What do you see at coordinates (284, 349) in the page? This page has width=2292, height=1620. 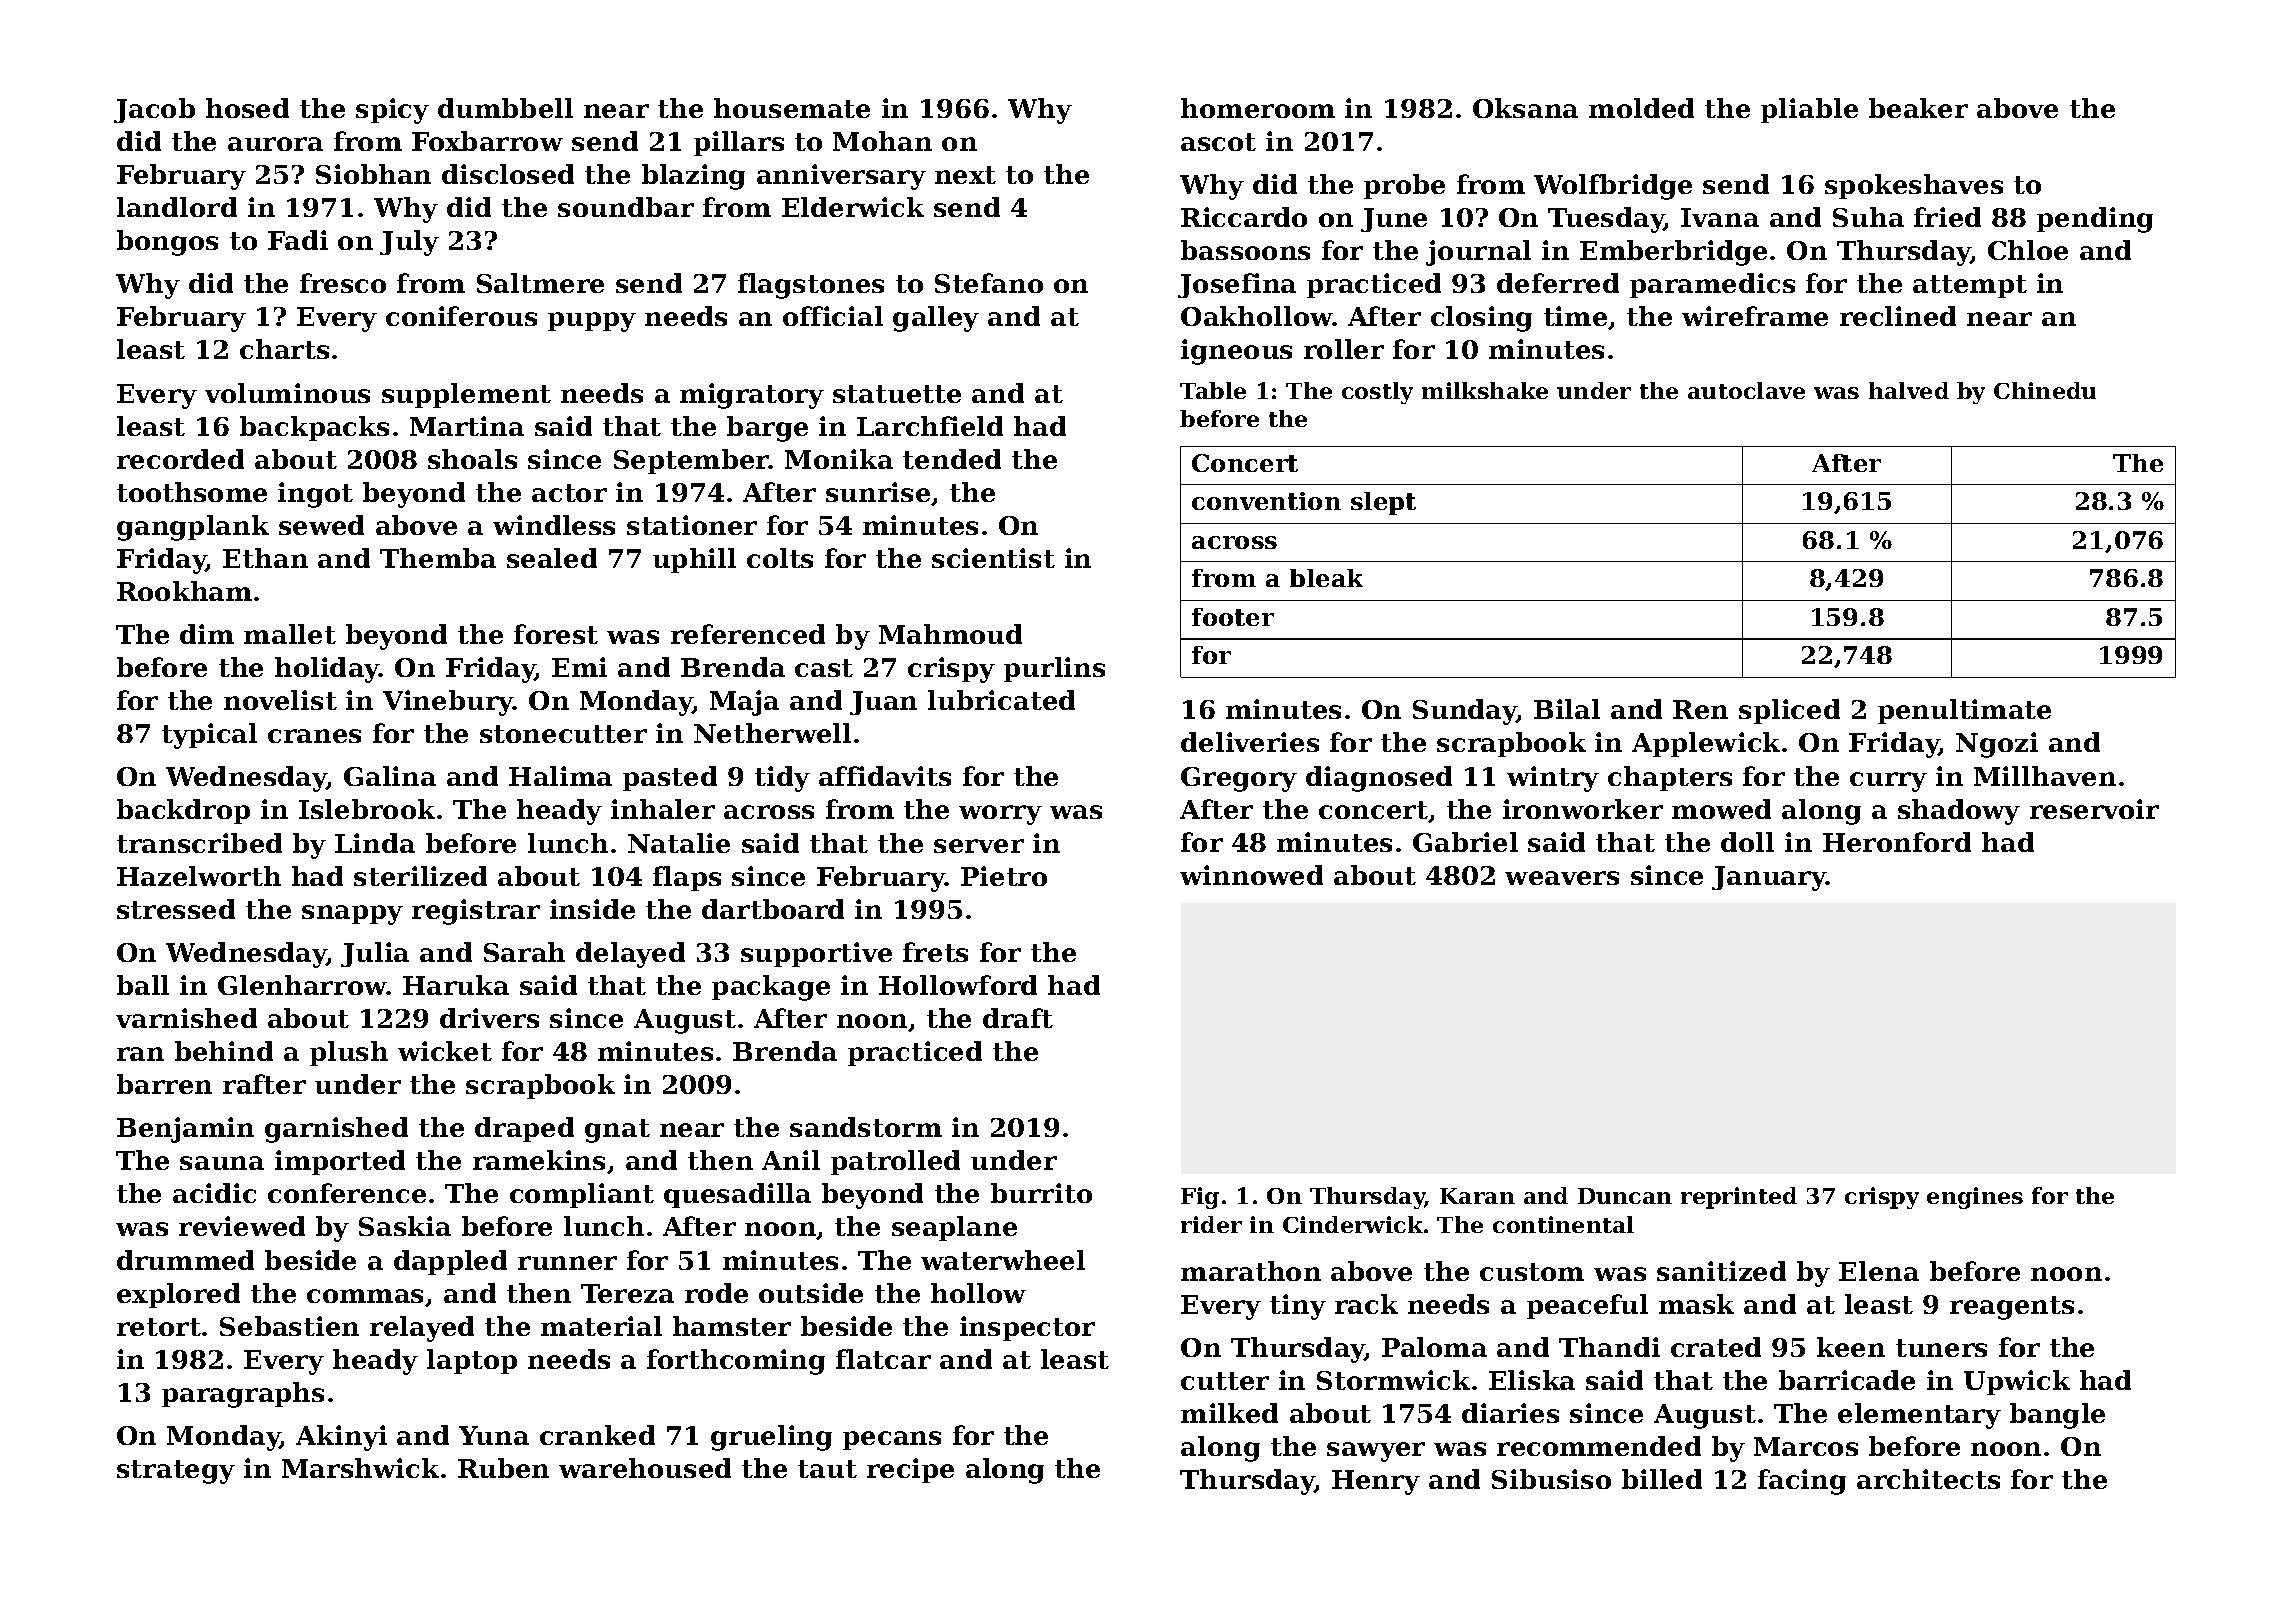 I see `charts` at bounding box center [284, 349].
